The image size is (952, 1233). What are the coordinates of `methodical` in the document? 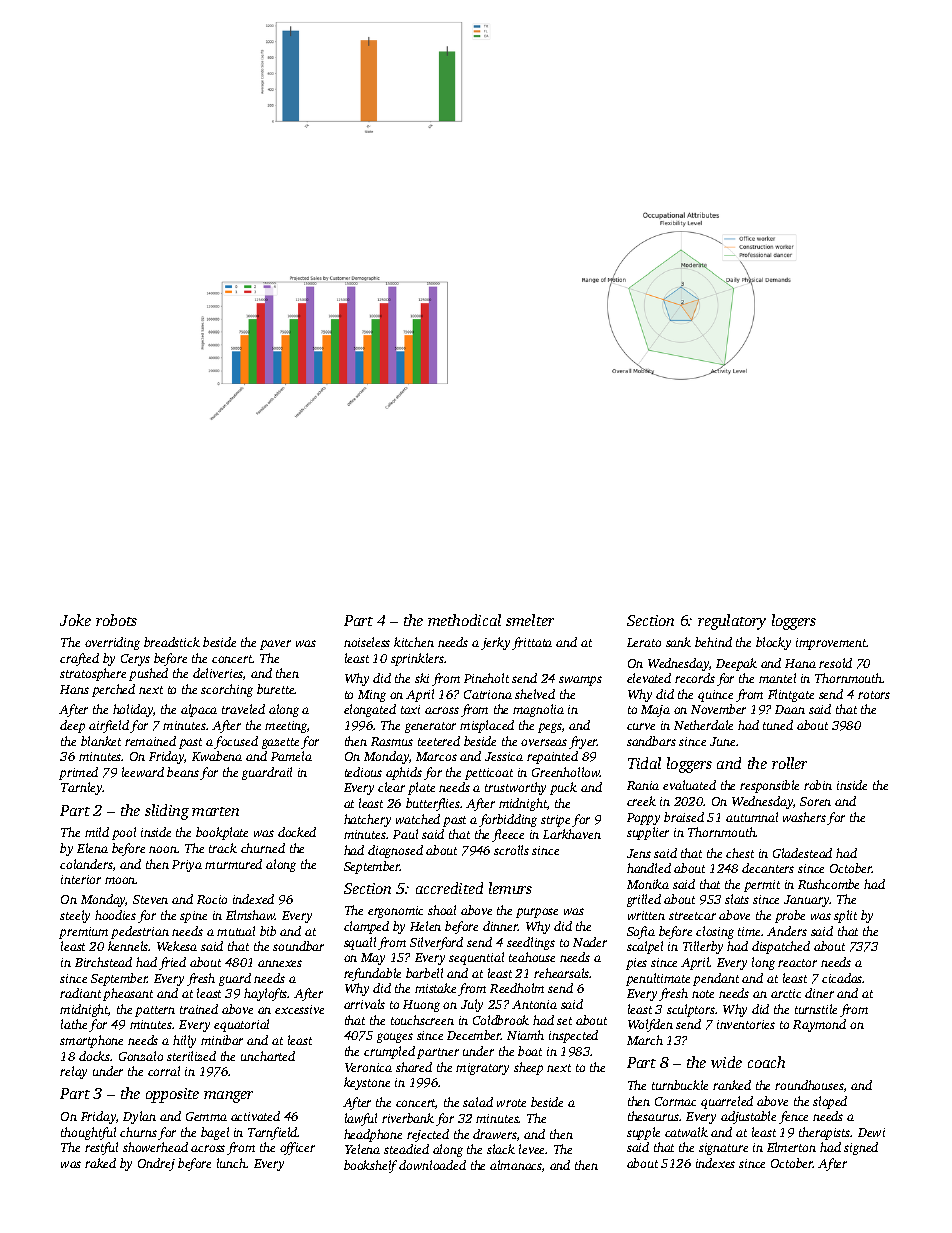 It's located at (464, 620).
